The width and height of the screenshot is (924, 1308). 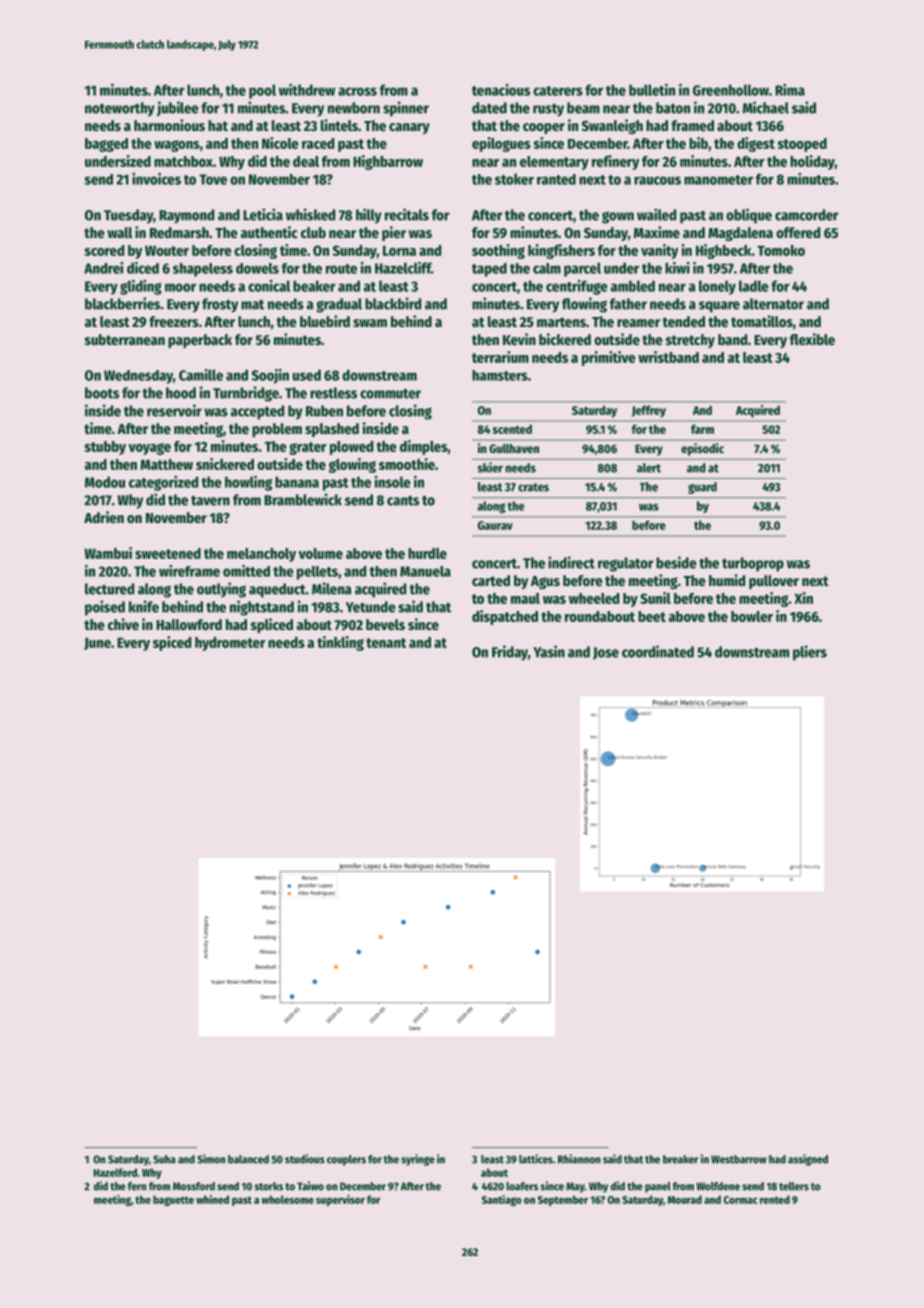 What do you see at coordinates (406, 109) in the screenshot?
I see `spinner` at bounding box center [406, 109].
